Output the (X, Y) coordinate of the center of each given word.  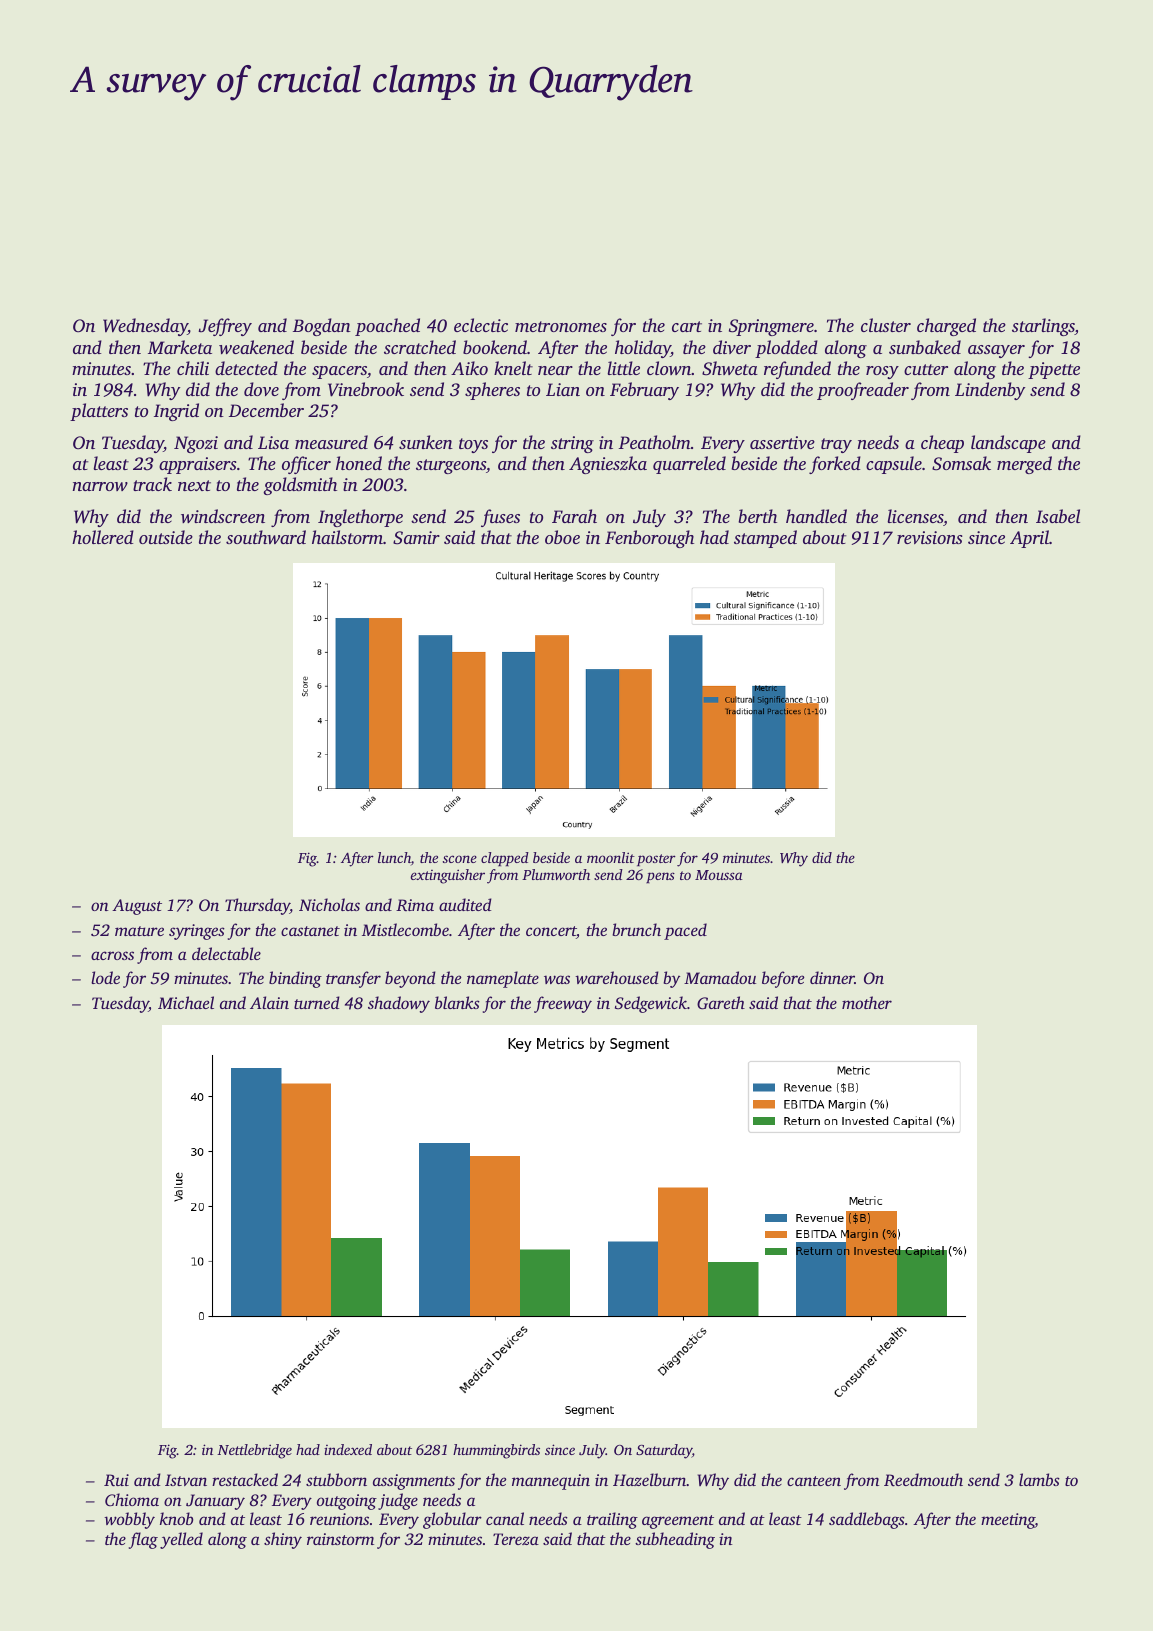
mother (867, 1002)
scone (460, 859)
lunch (394, 857)
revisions (930, 537)
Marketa (180, 347)
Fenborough (649, 539)
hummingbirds (496, 1451)
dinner (832, 977)
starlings (1043, 327)
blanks (457, 1002)
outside (166, 537)
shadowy (399, 1004)
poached (387, 327)
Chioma (132, 1499)
